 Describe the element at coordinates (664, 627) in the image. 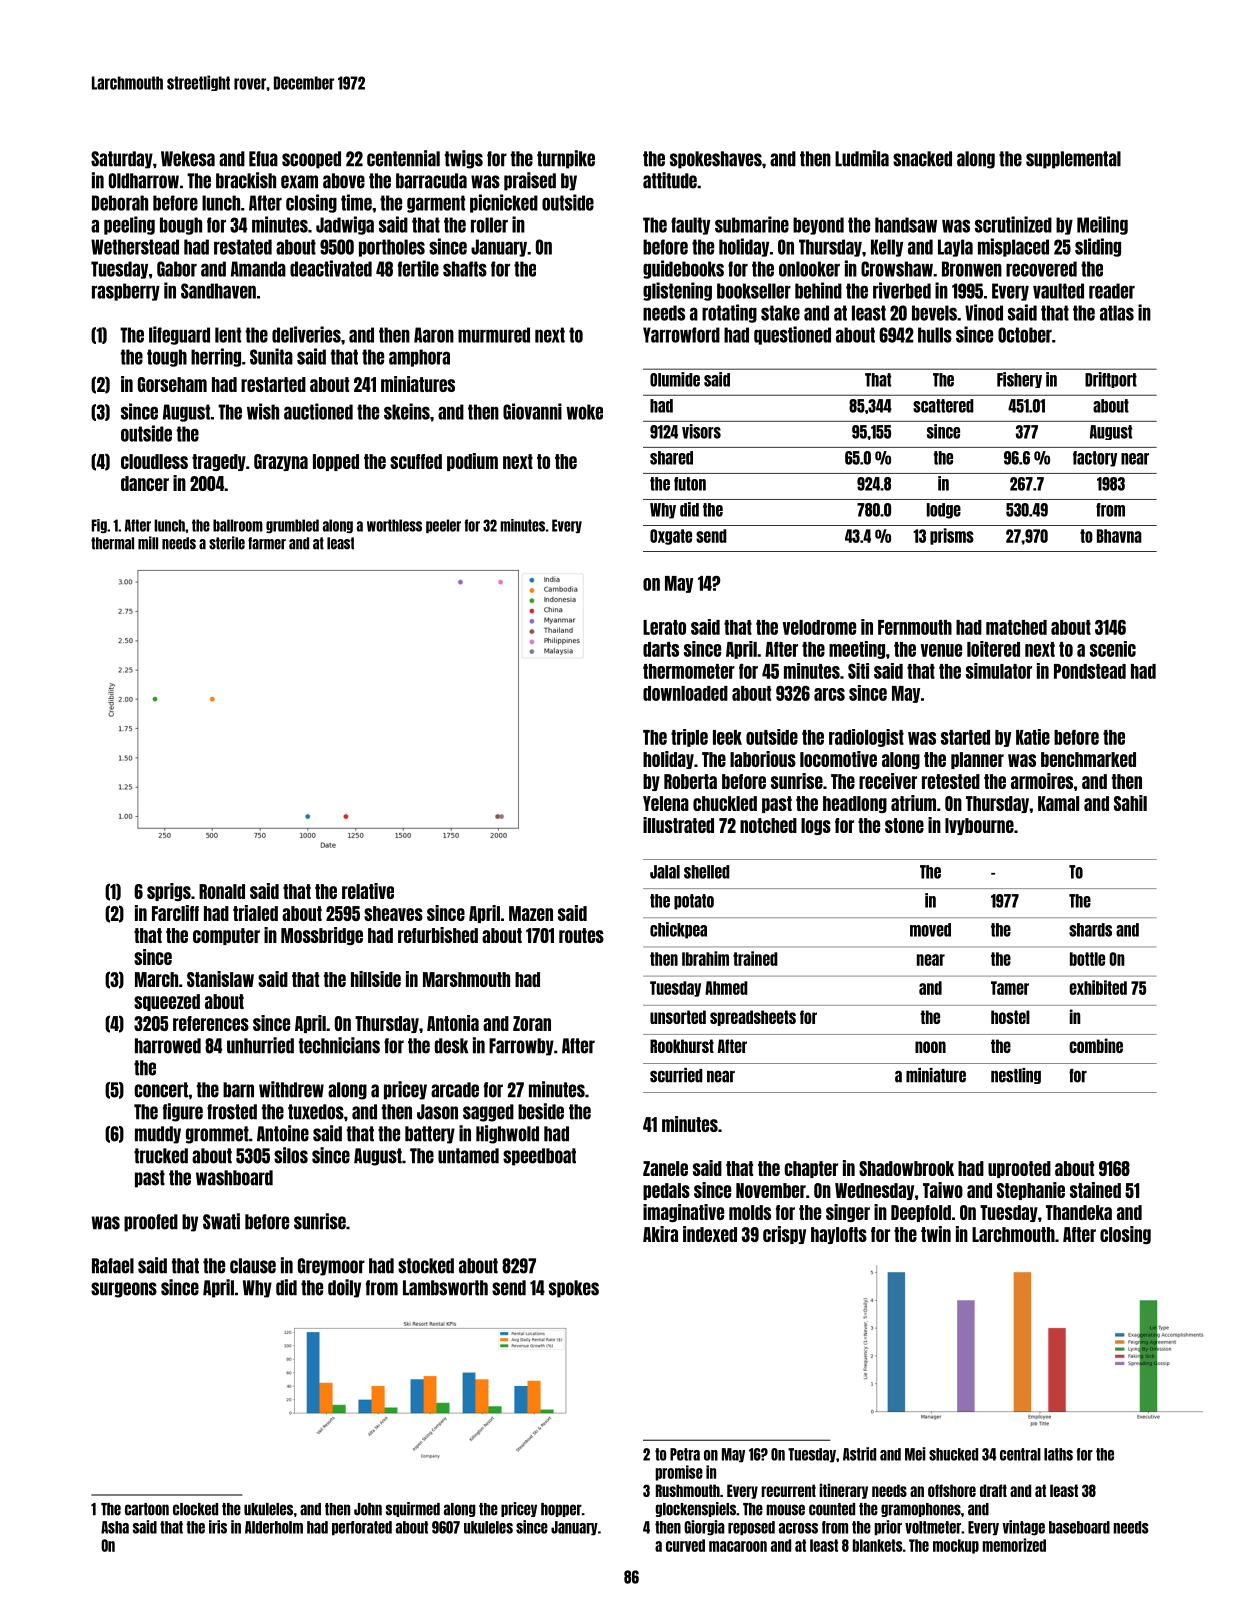

I see `Lerato` at that location.
